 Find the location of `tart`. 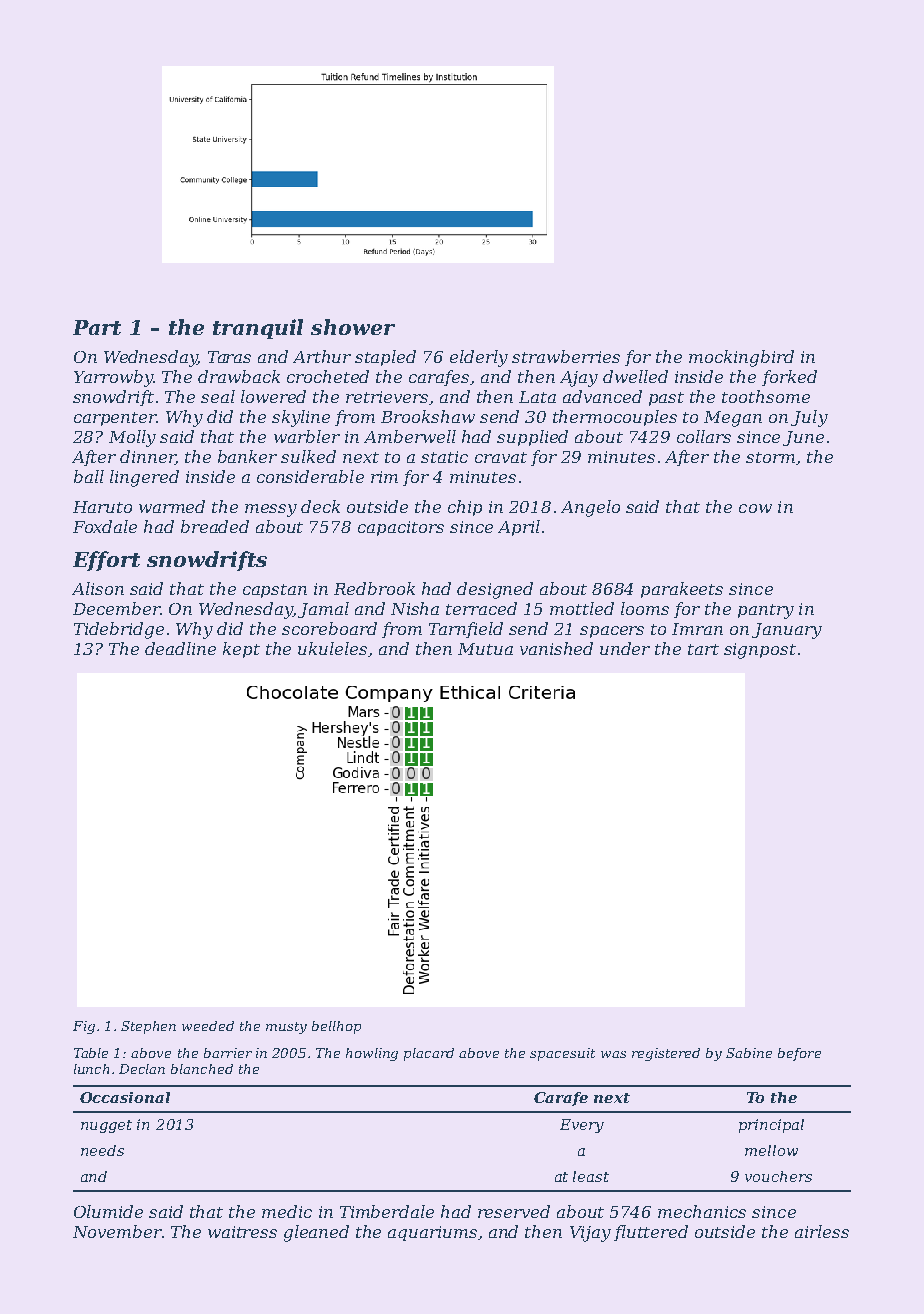

tart is located at coordinates (703, 649).
